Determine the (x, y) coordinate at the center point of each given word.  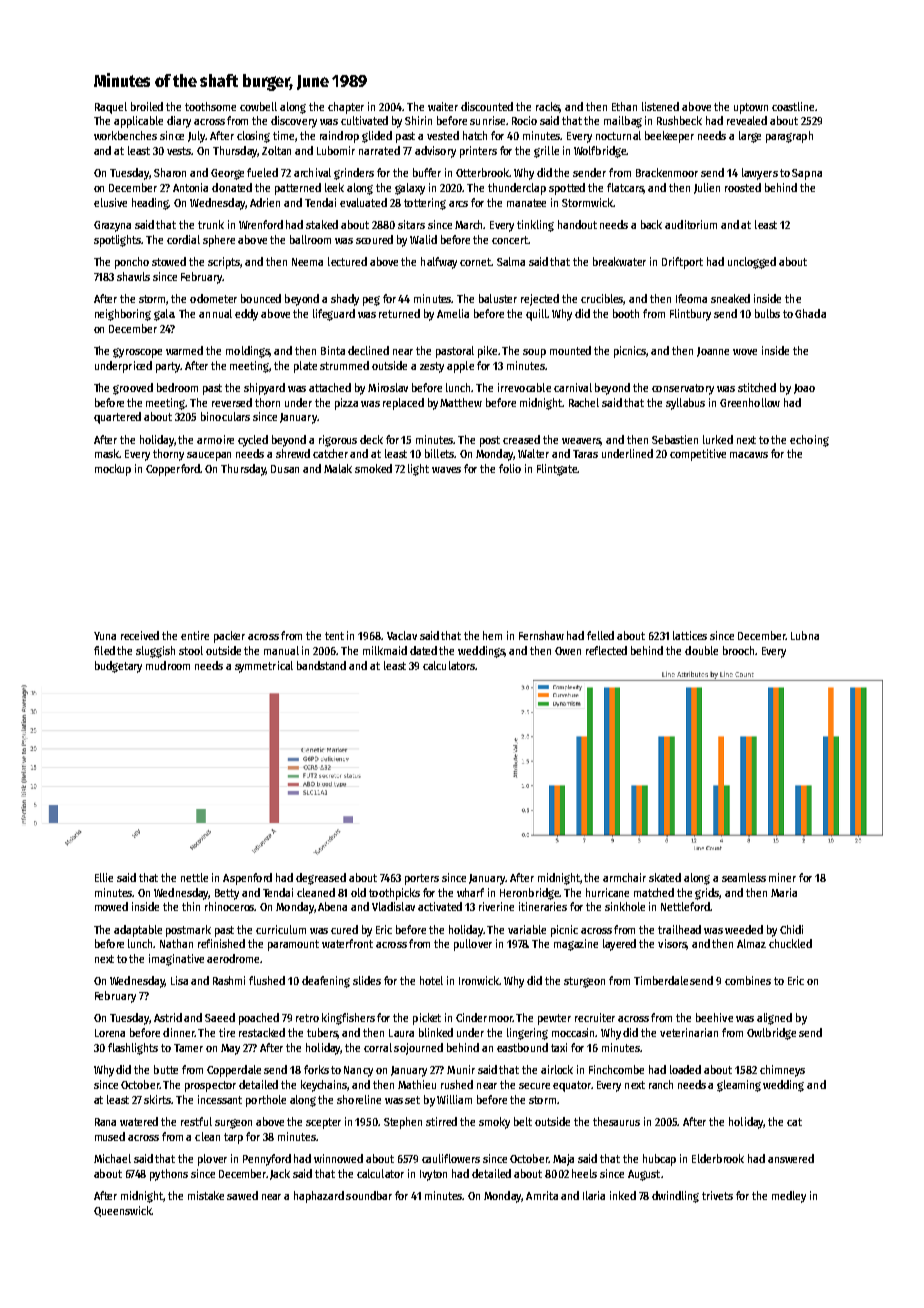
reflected (606, 650)
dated (423, 650)
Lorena (110, 1033)
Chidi (791, 929)
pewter (554, 1019)
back (651, 224)
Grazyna (112, 226)
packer (229, 637)
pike (487, 352)
